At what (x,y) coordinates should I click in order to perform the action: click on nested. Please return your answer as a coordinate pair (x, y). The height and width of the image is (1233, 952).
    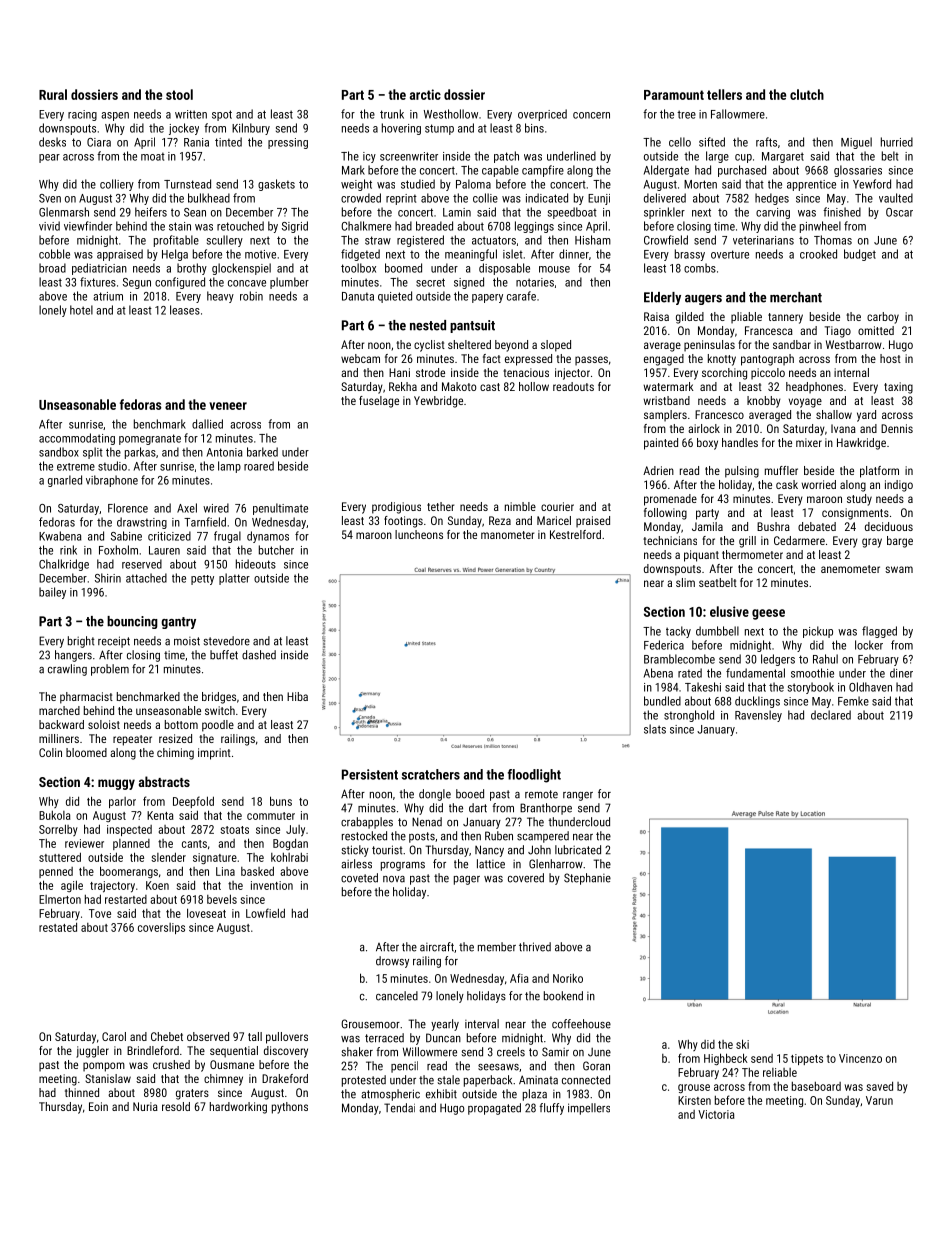
    Looking at the image, I should click on (428, 325).
